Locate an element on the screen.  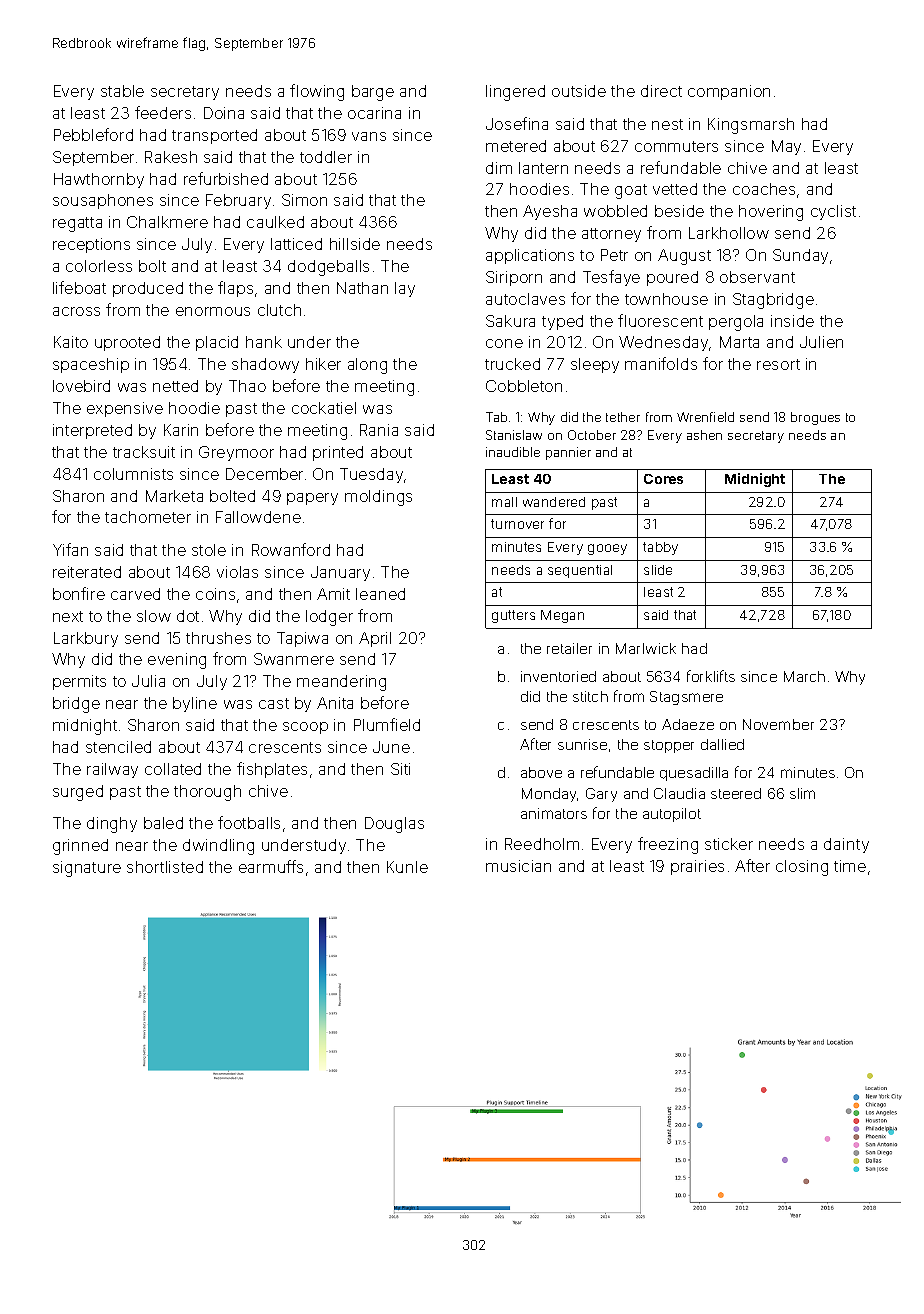
tether is located at coordinates (623, 417).
